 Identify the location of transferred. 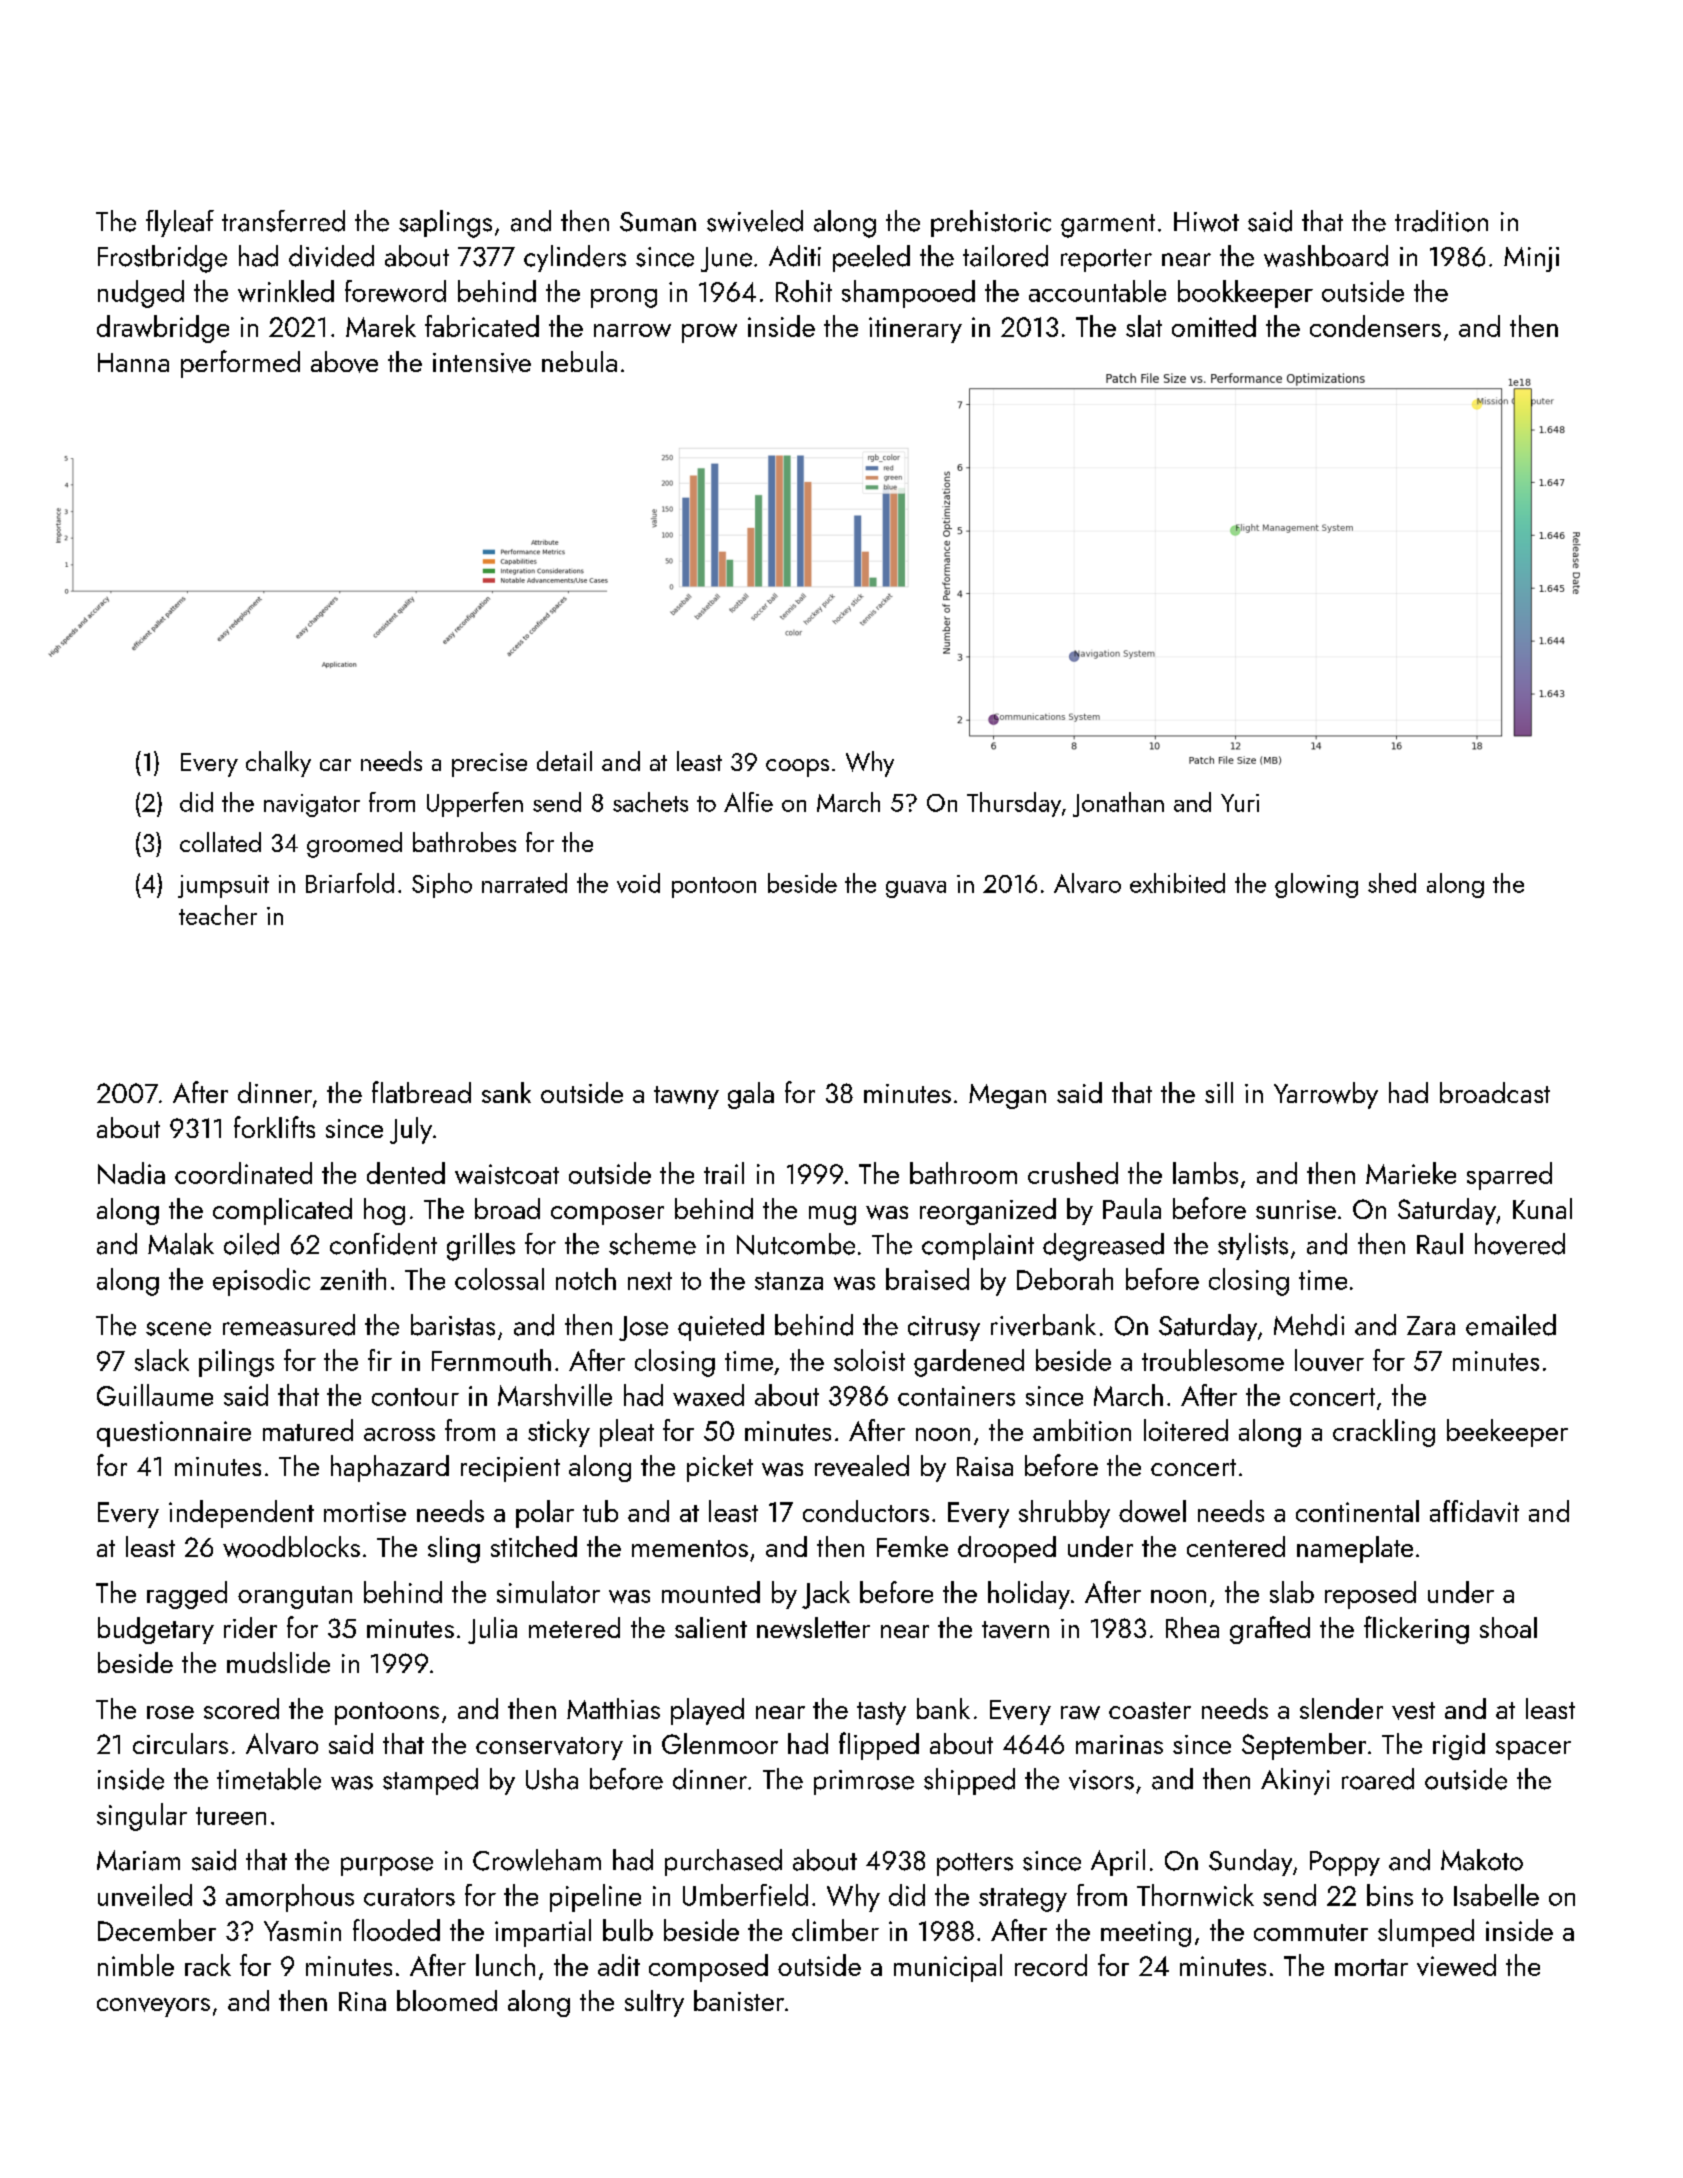
(283, 221).
